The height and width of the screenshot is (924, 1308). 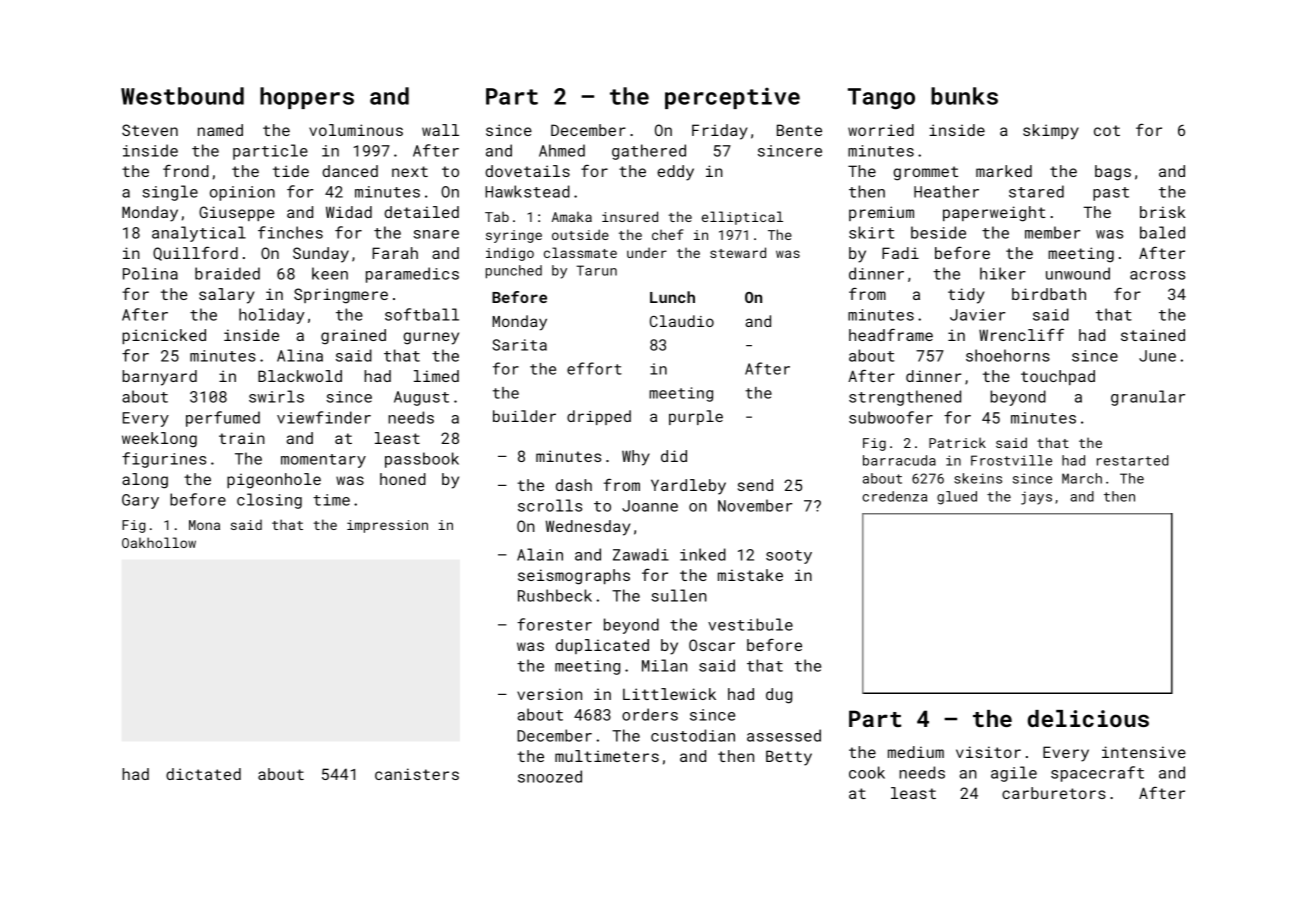 What do you see at coordinates (650, 506) in the screenshot?
I see `Joanne` at bounding box center [650, 506].
